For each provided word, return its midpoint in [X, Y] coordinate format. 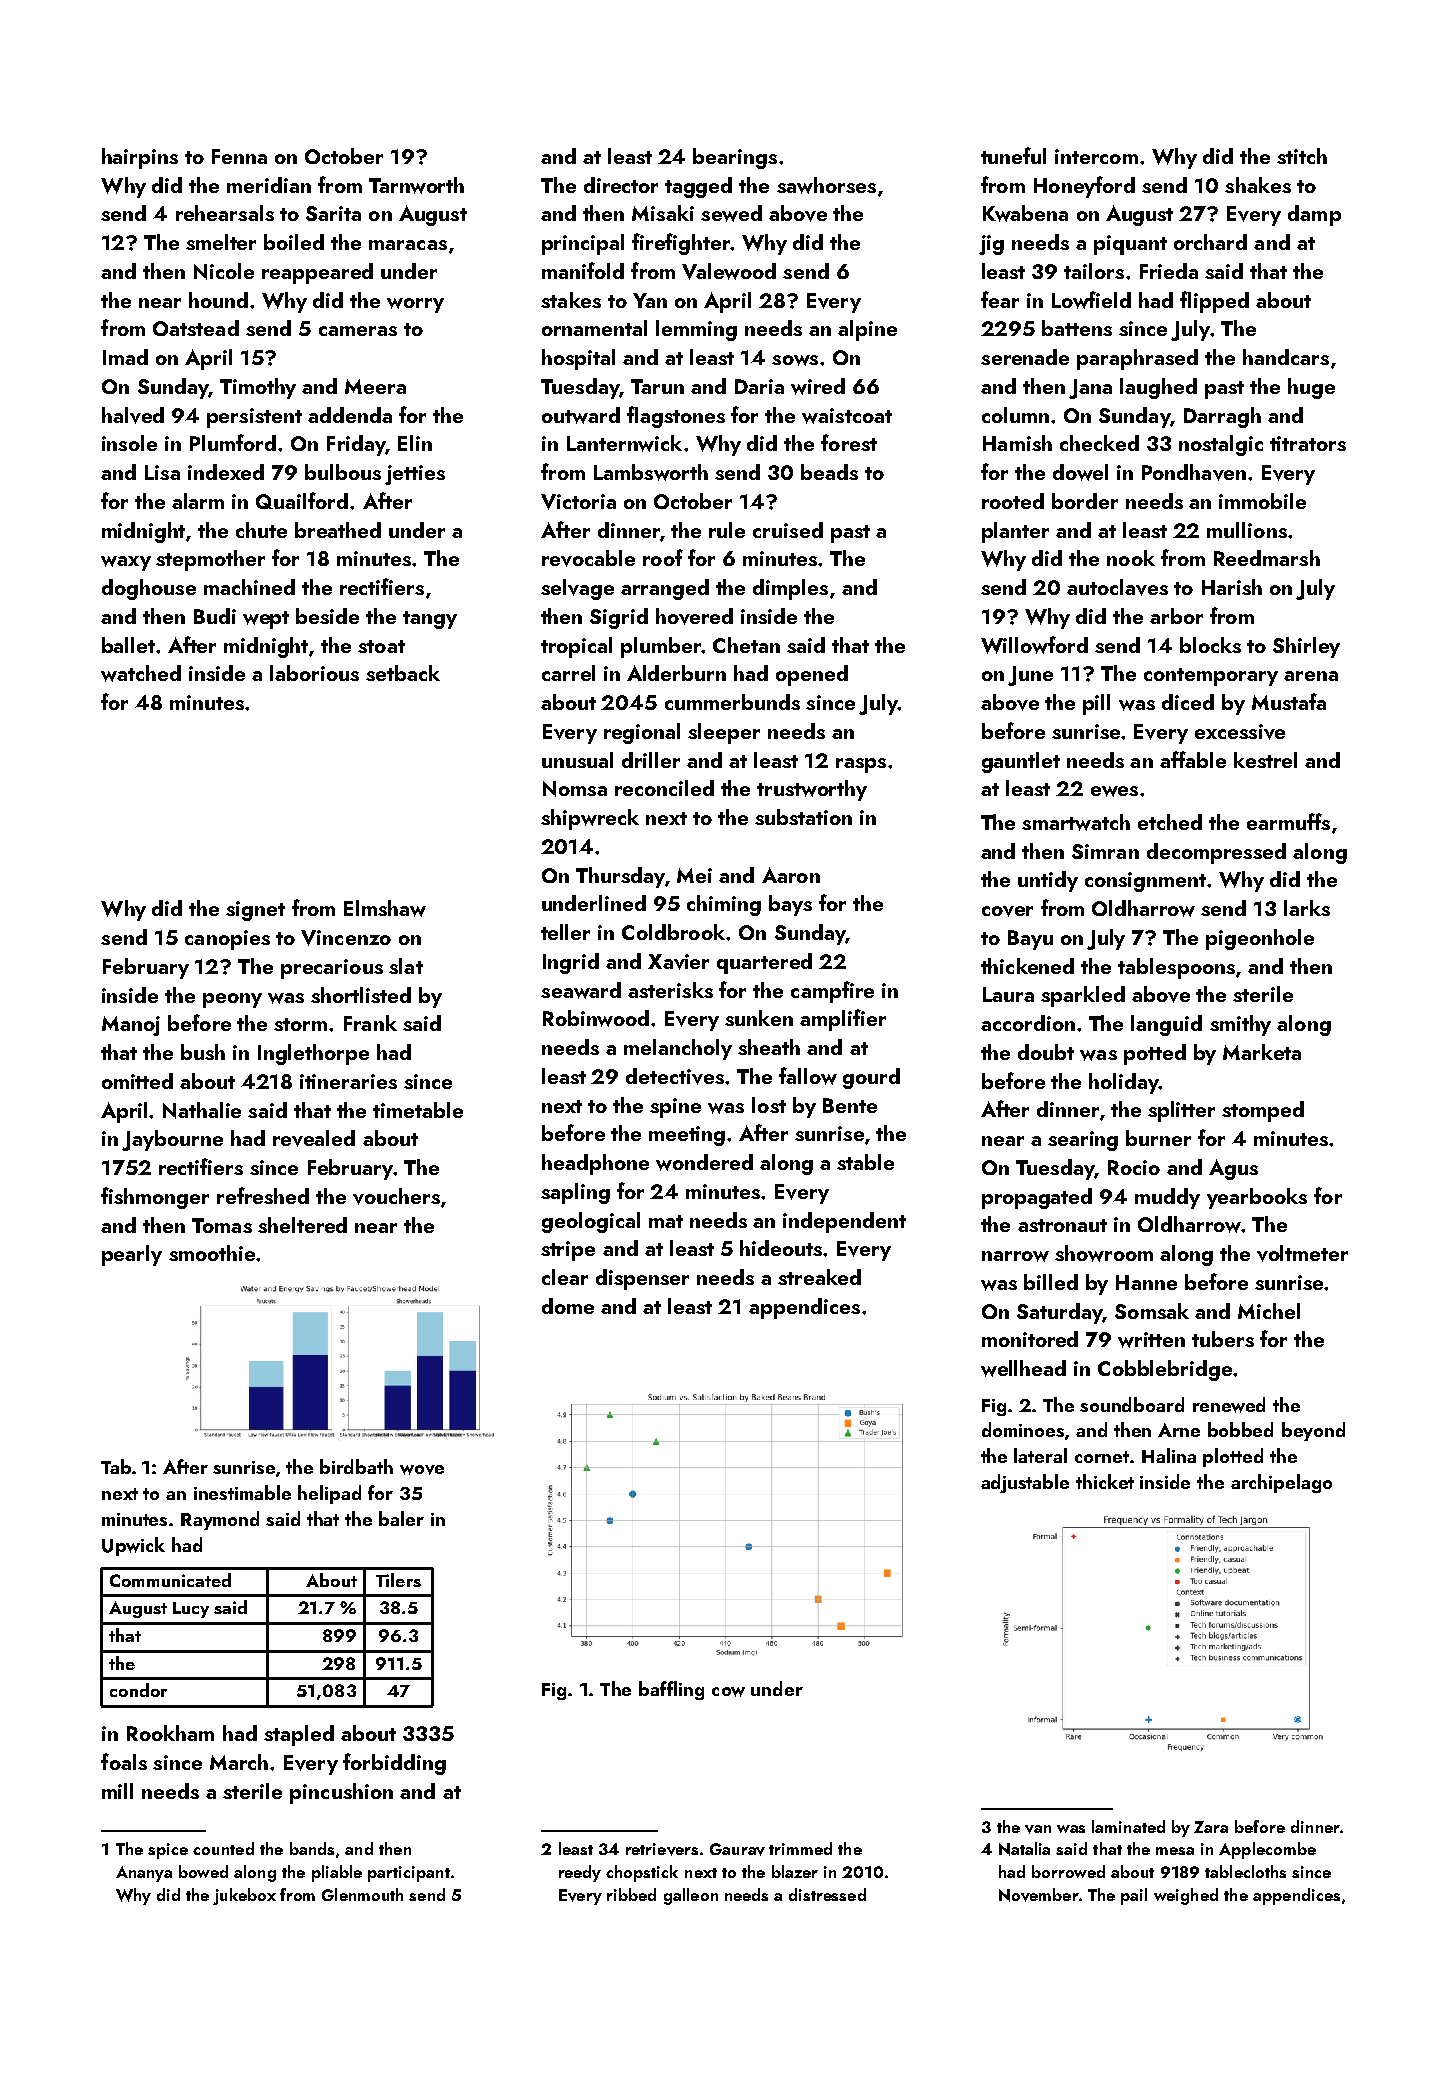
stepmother [210, 560]
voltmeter [1302, 1253]
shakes [1258, 185]
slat [406, 966]
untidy [1048, 881]
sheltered [302, 1225]
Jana [1090, 389]
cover [1007, 911]
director [621, 185]
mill [117, 1791]
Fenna [239, 156]
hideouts [781, 1248]
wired [818, 386]
